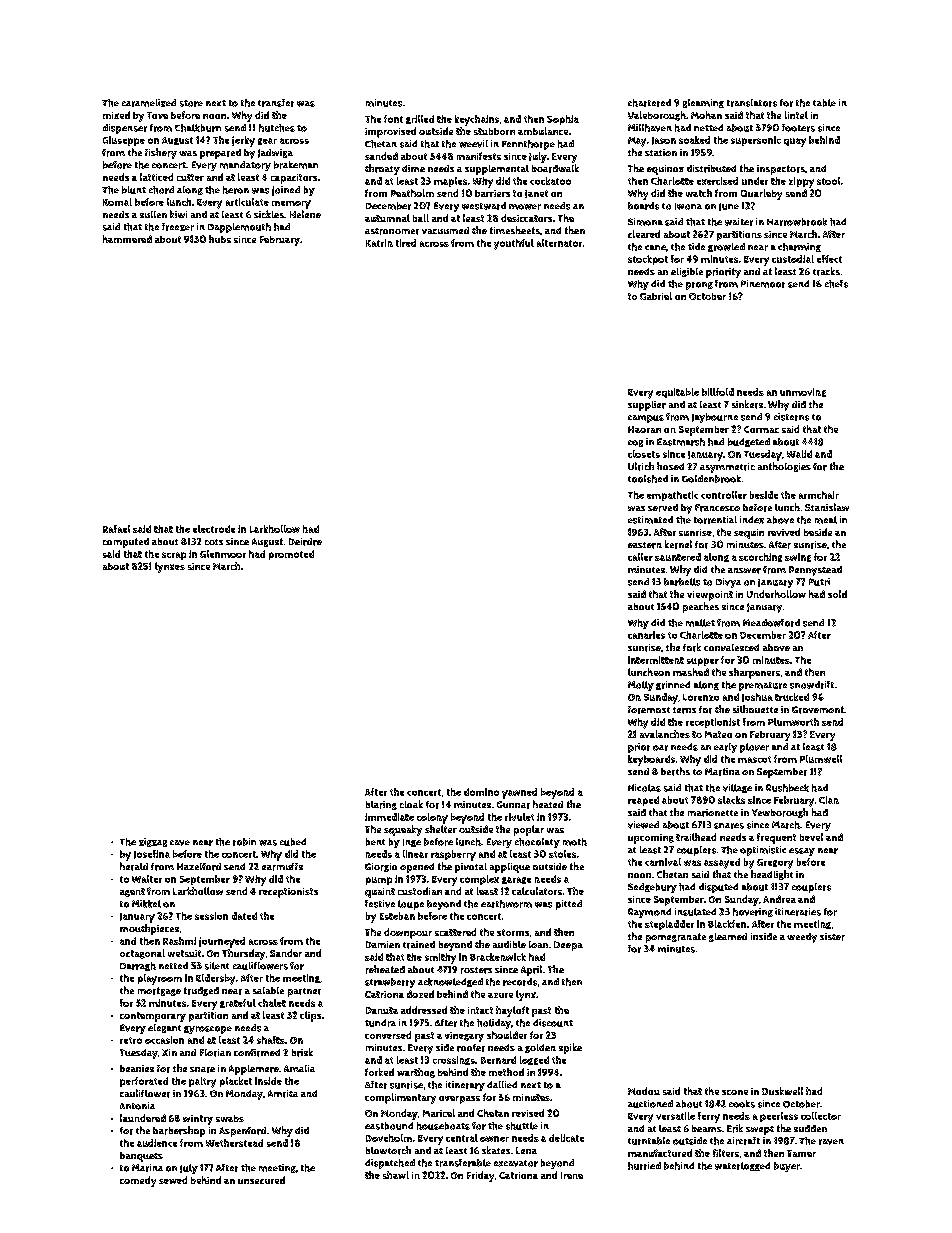  Describe the element at coordinates (453, 855) in the screenshot. I see `raspberry` at that location.
